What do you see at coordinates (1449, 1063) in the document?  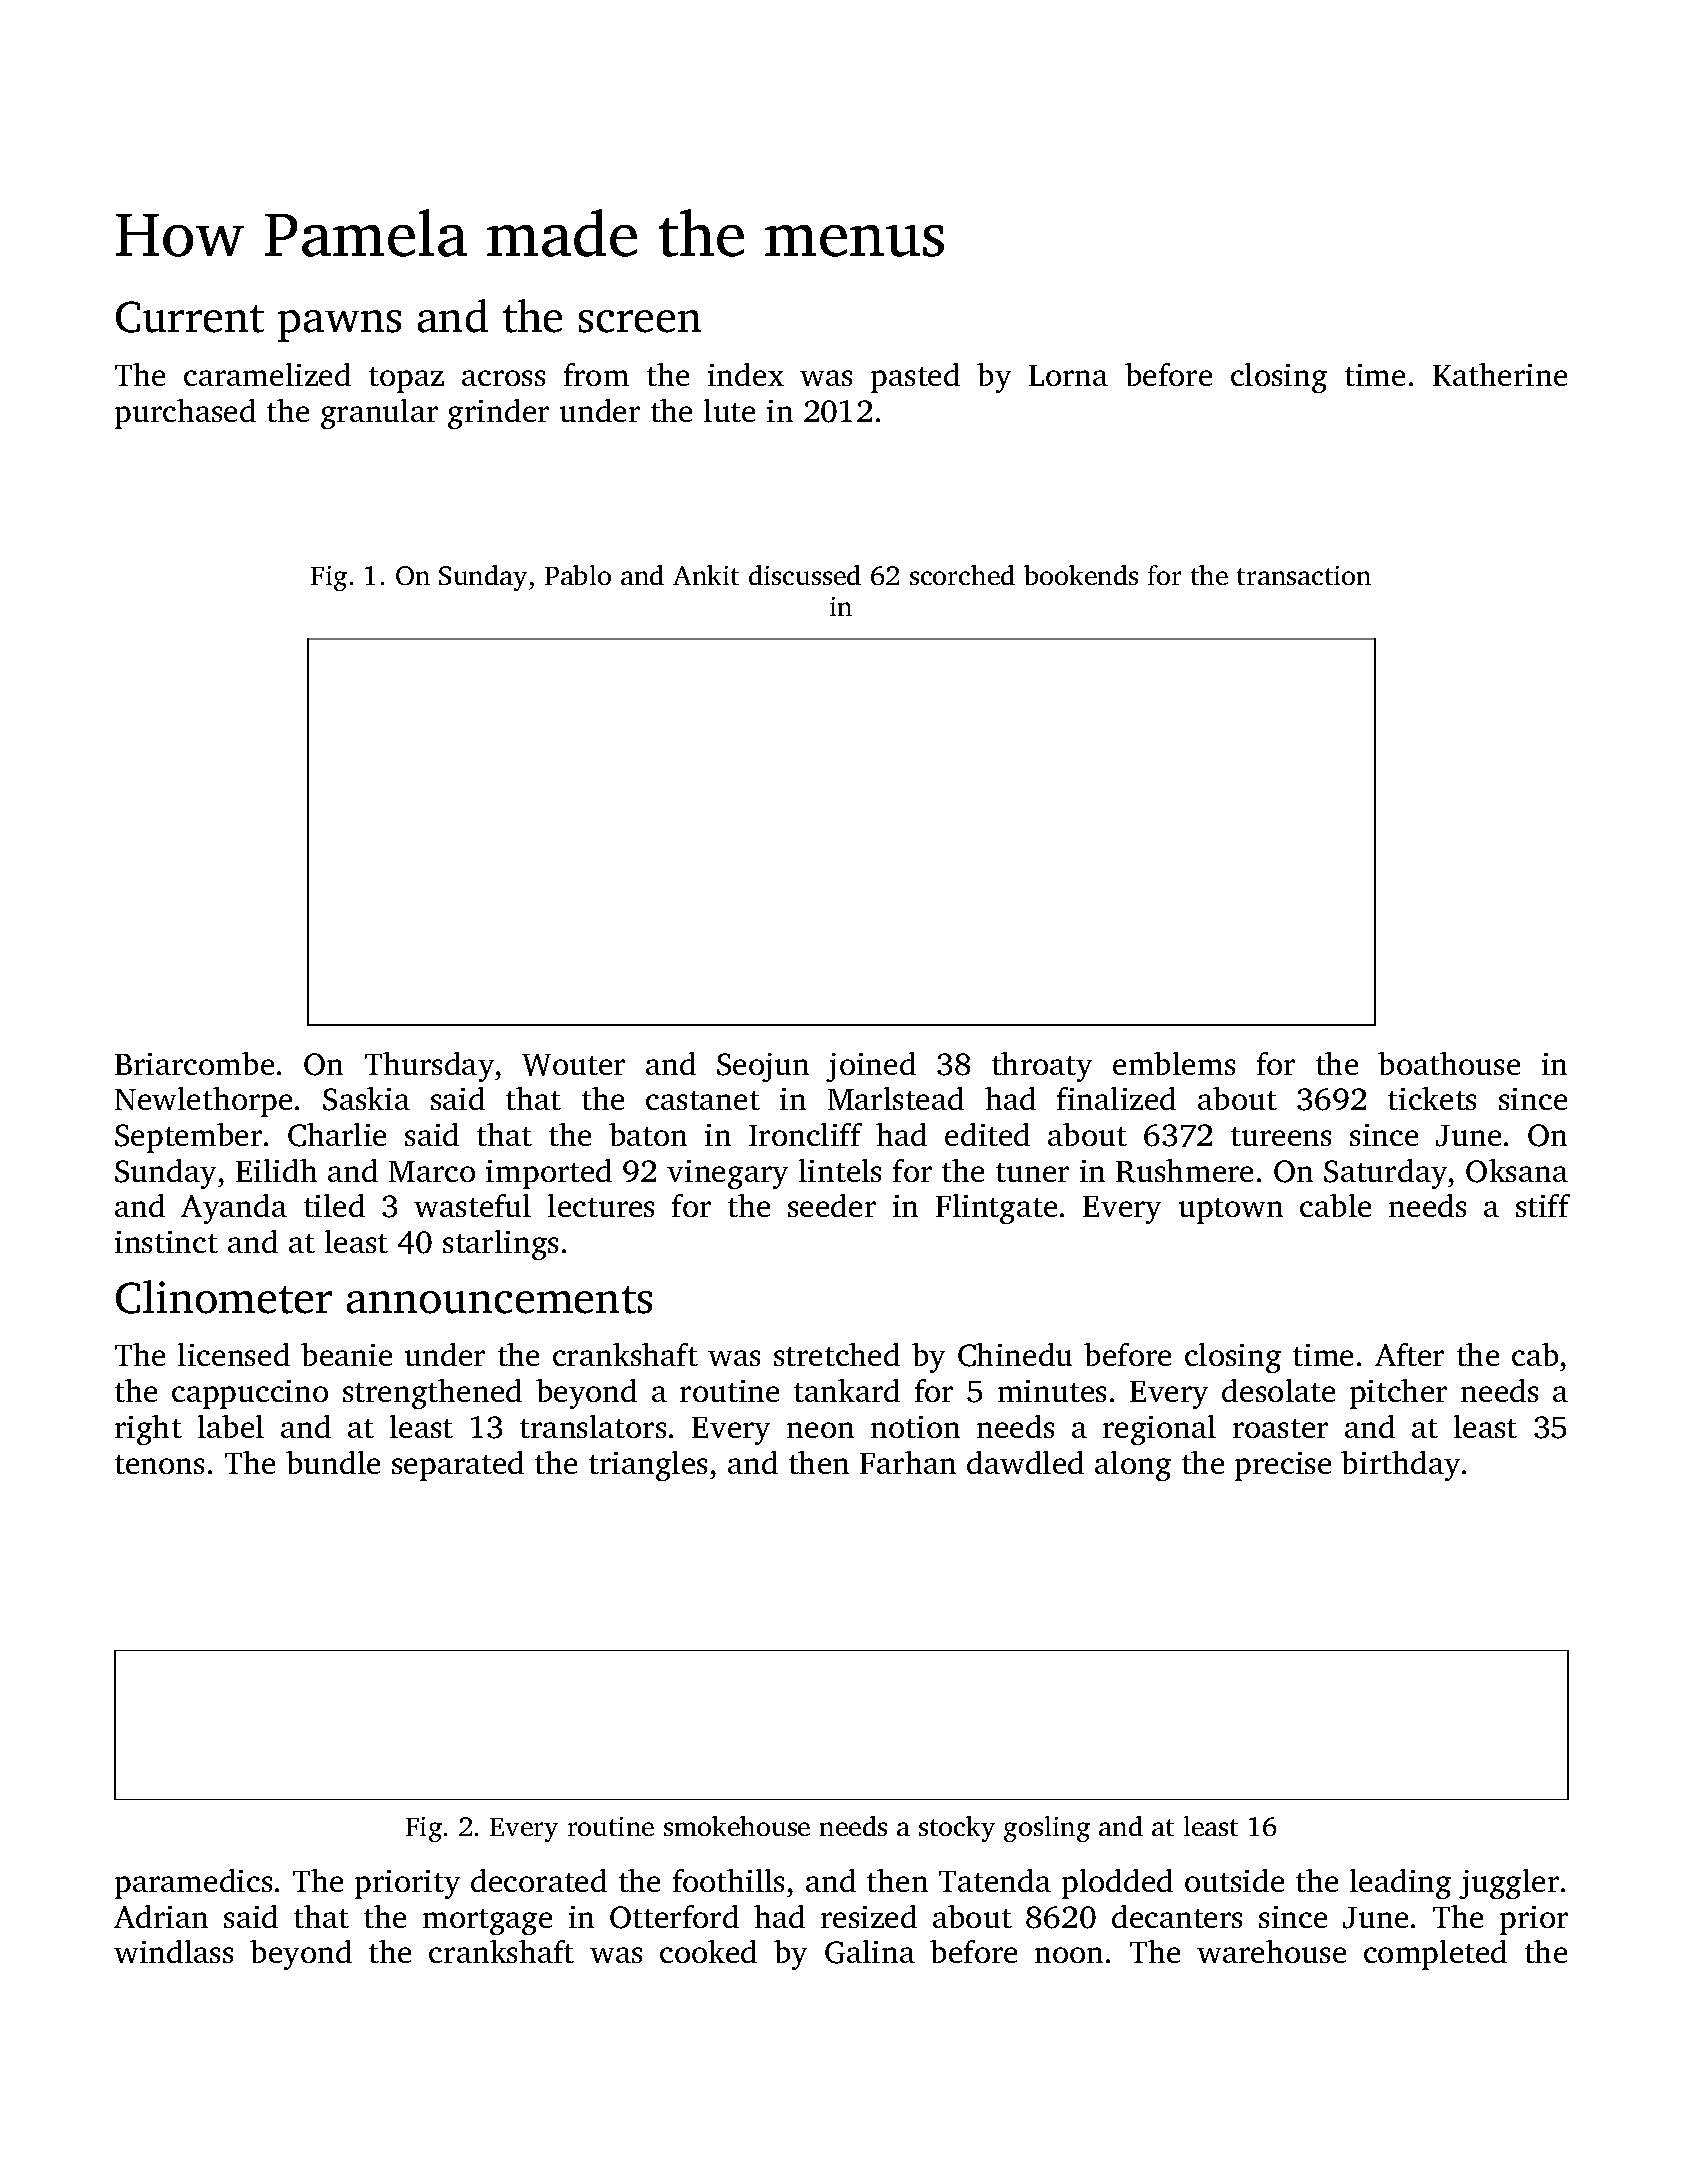 I see `boathouse` at bounding box center [1449, 1063].
